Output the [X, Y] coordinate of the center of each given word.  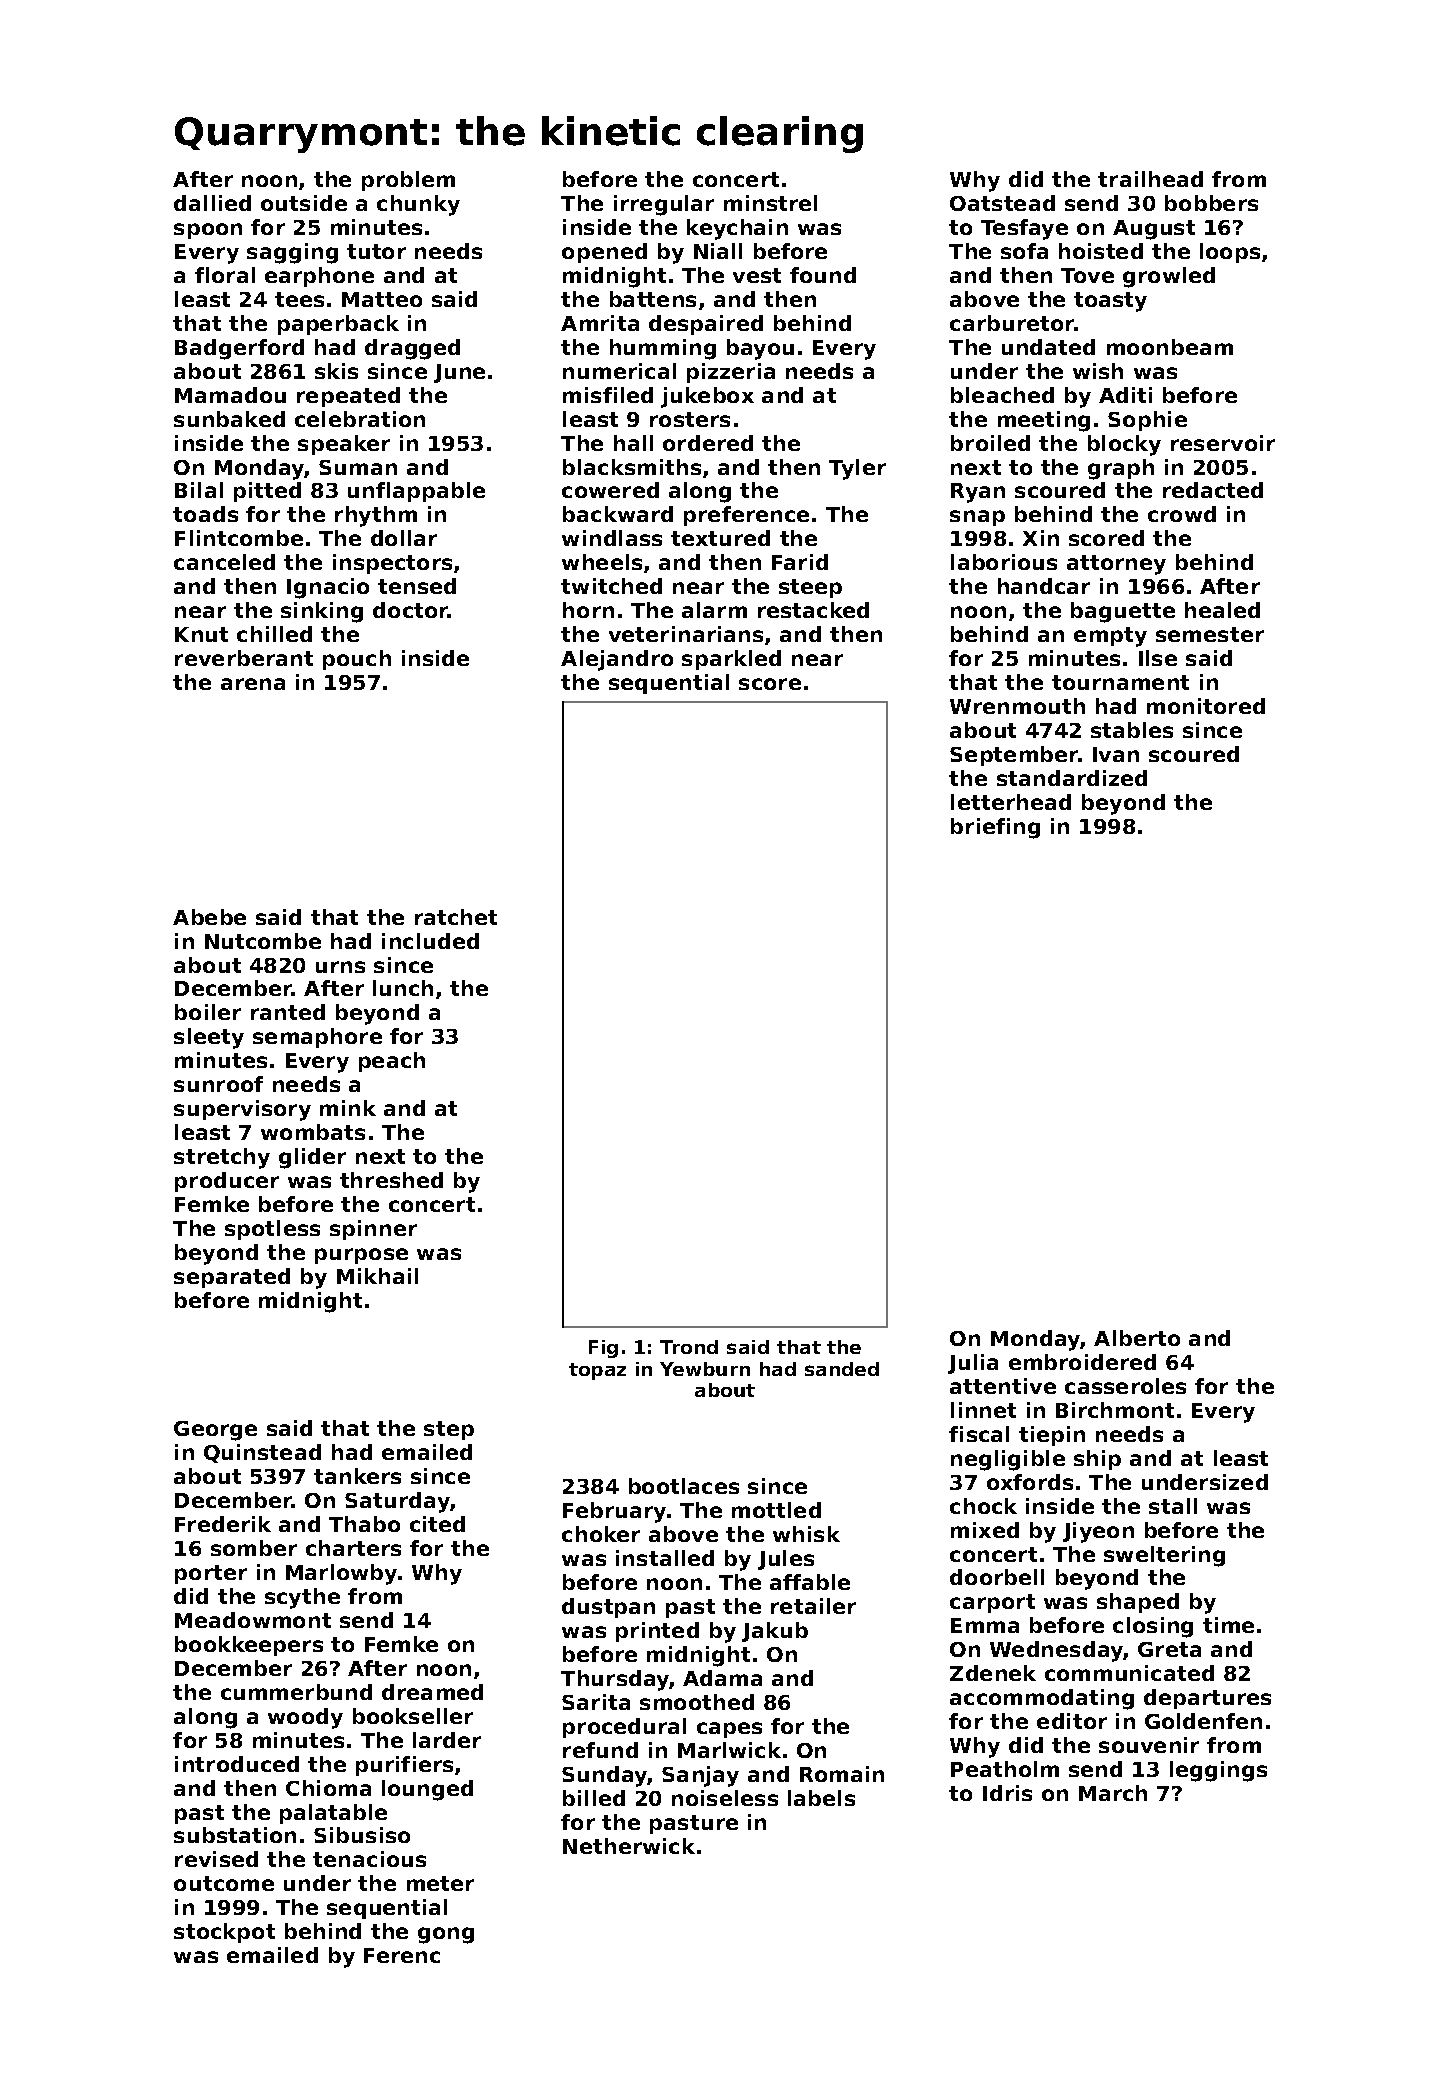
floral [225, 275]
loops [1230, 253]
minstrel [770, 203]
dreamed [432, 1692]
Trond [689, 1347]
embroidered [1082, 1362]
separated [232, 1278]
